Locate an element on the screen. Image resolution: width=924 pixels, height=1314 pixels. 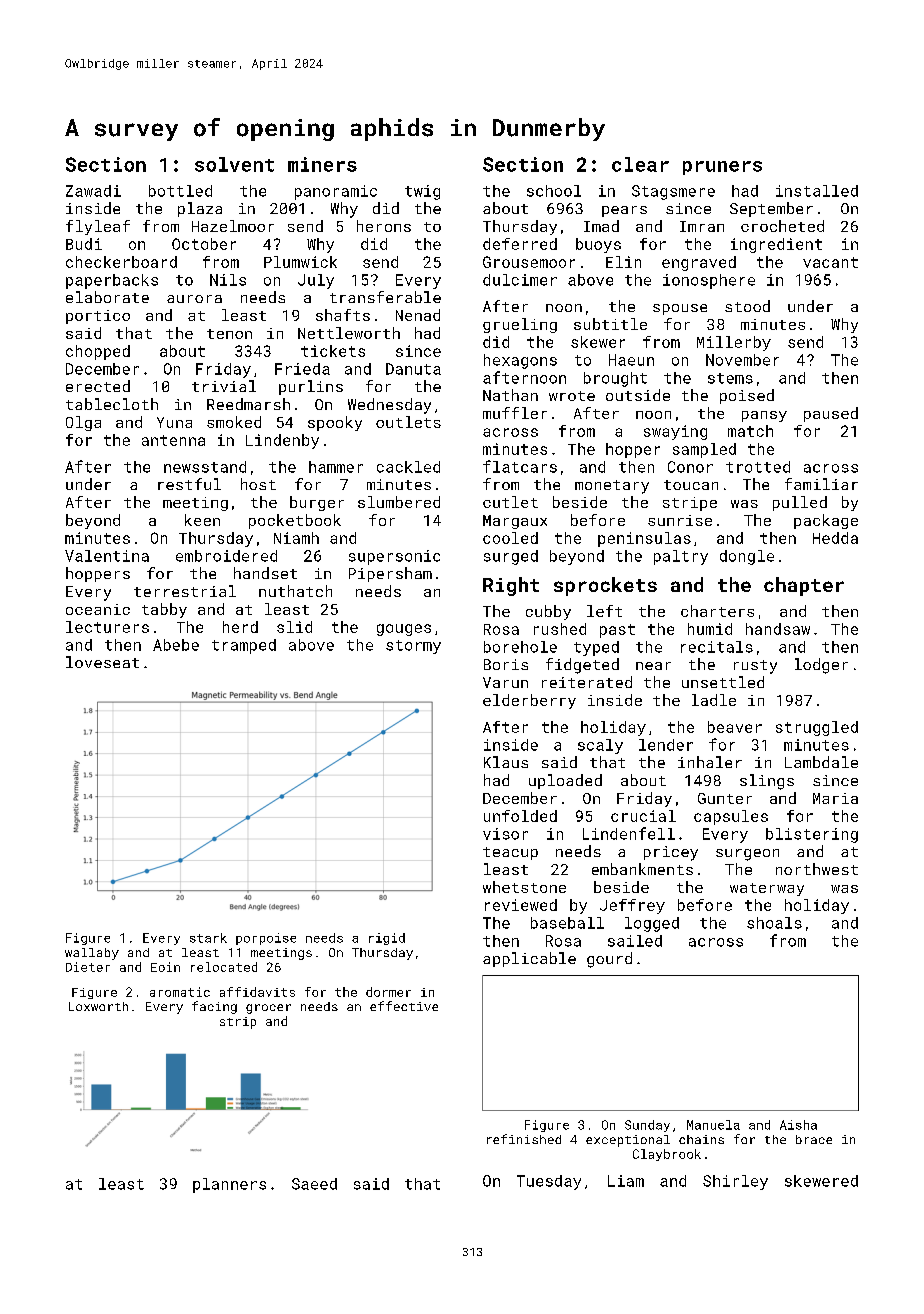
capsules is located at coordinates (731, 817).
